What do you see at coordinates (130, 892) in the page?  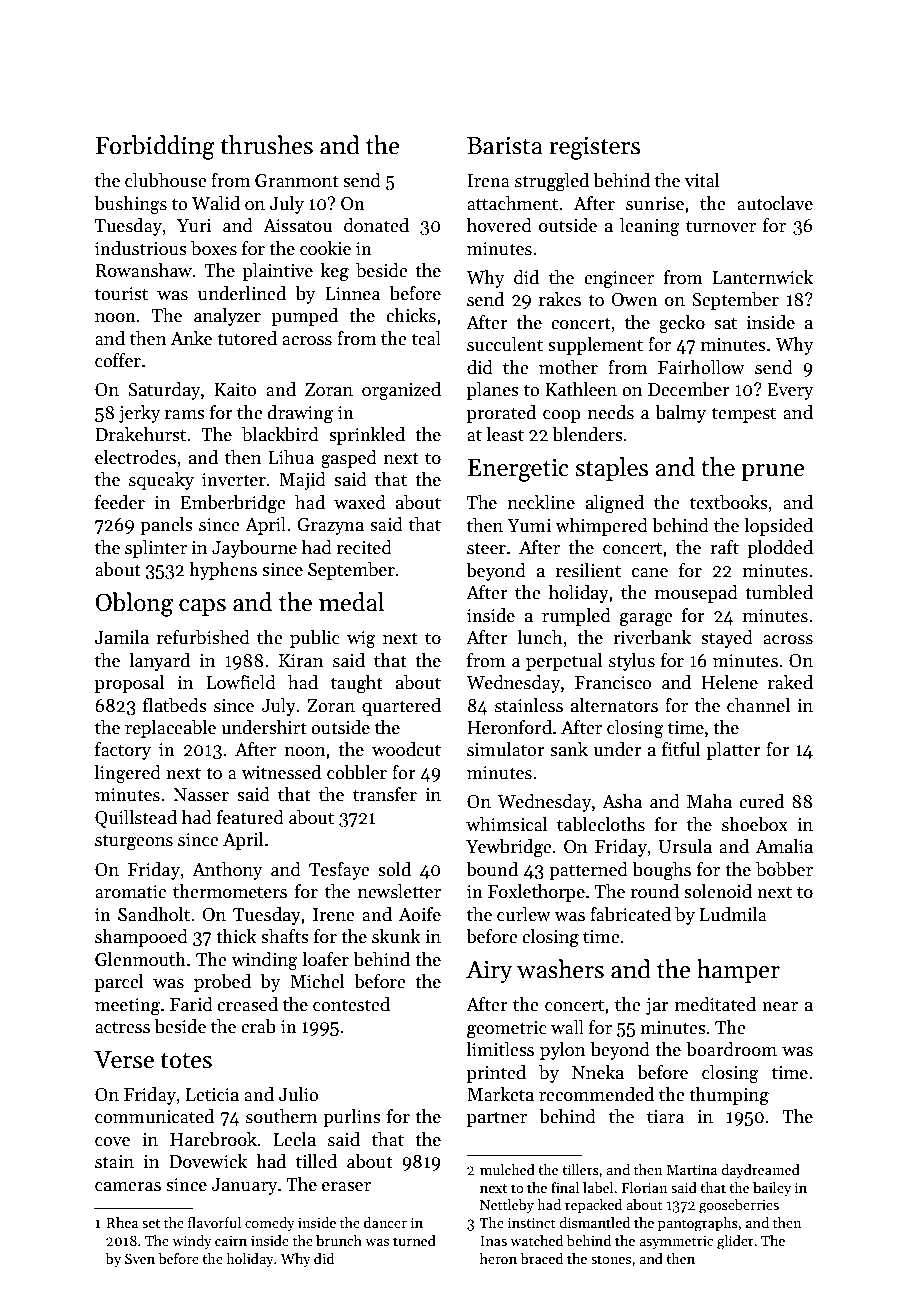 I see `aromatic` at bounding box center [130, 892].
